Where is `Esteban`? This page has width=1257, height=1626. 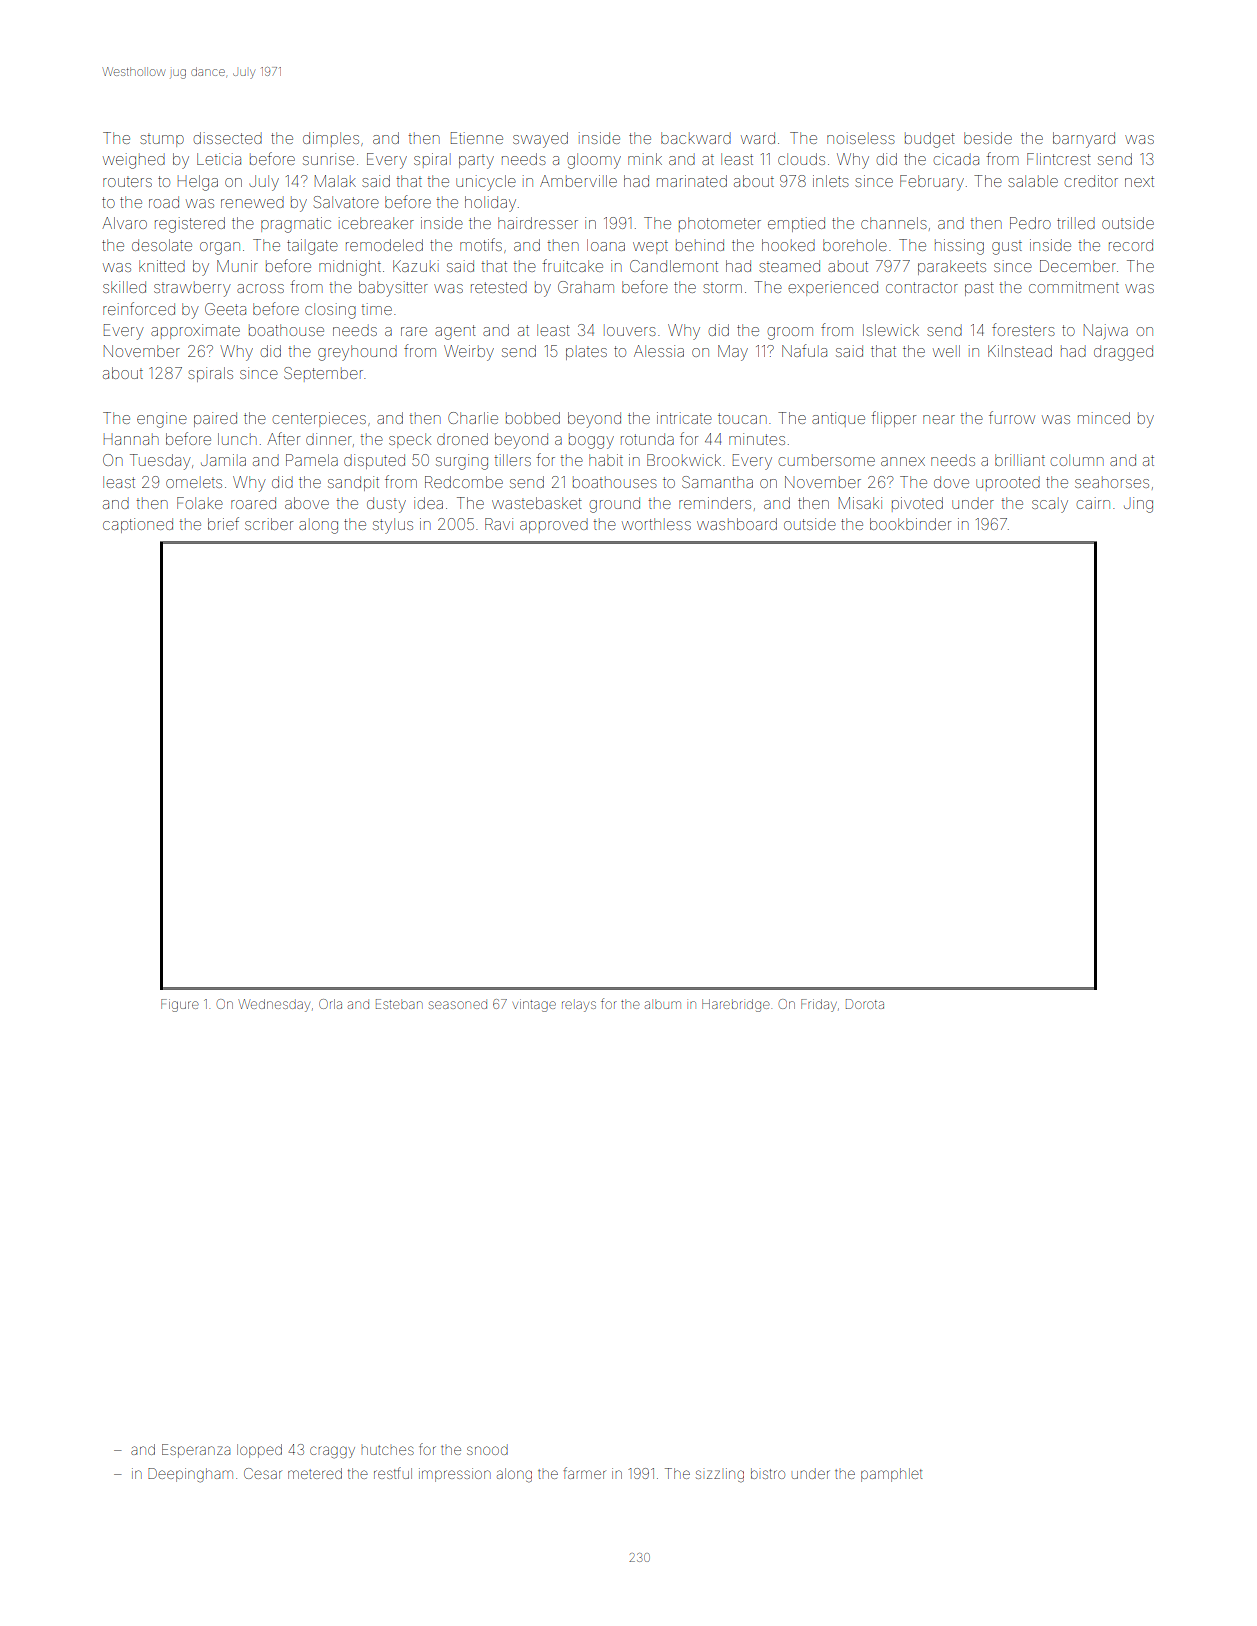
Esteban is located at coordinates (399, 1004).
